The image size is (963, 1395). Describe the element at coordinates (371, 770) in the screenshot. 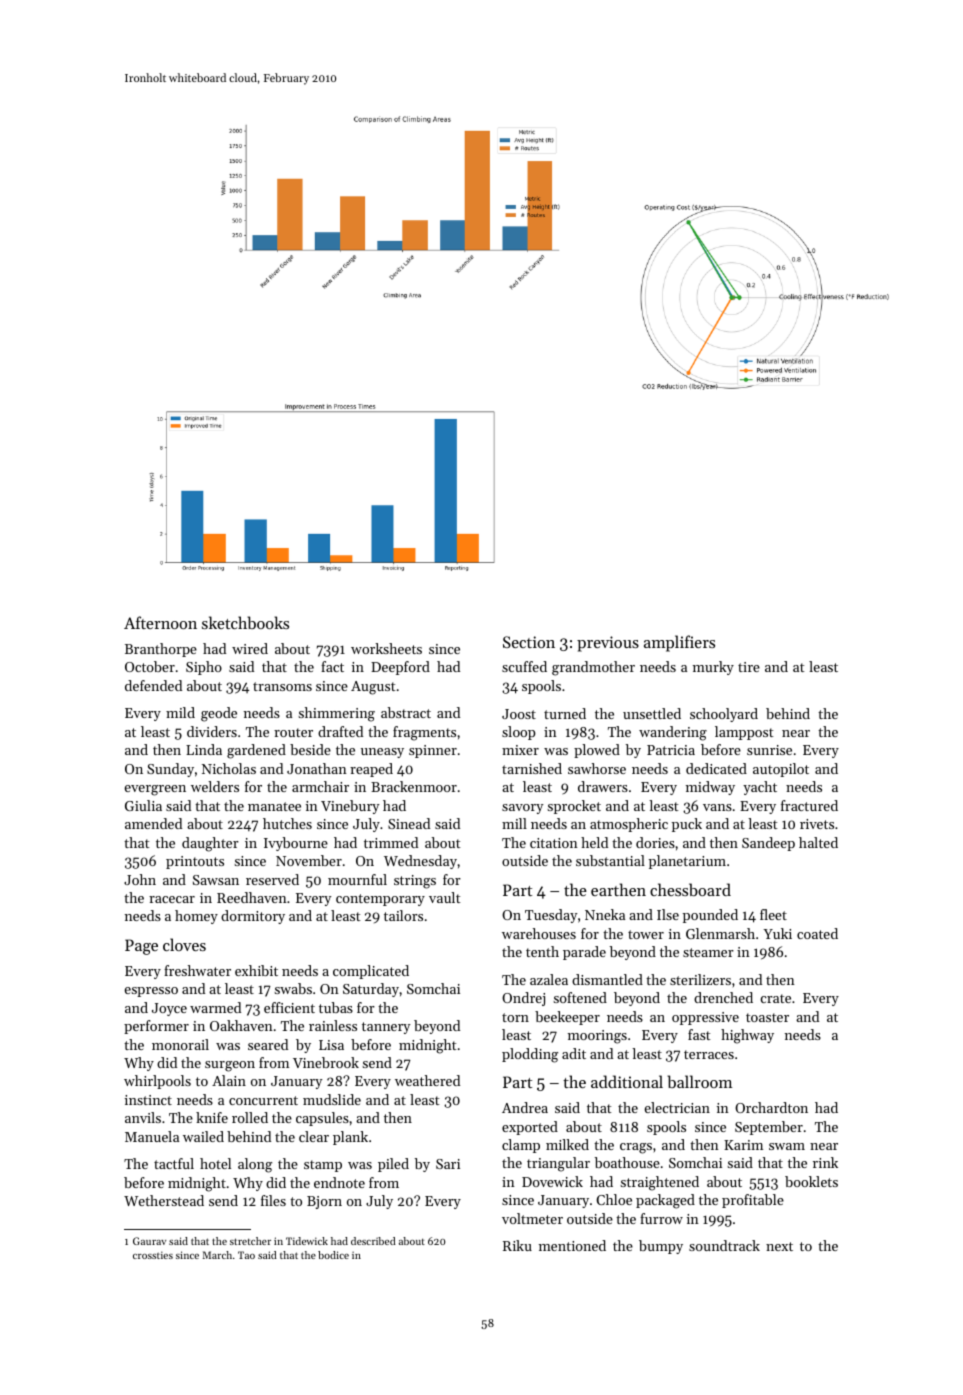

I see `reaped` at that location.
